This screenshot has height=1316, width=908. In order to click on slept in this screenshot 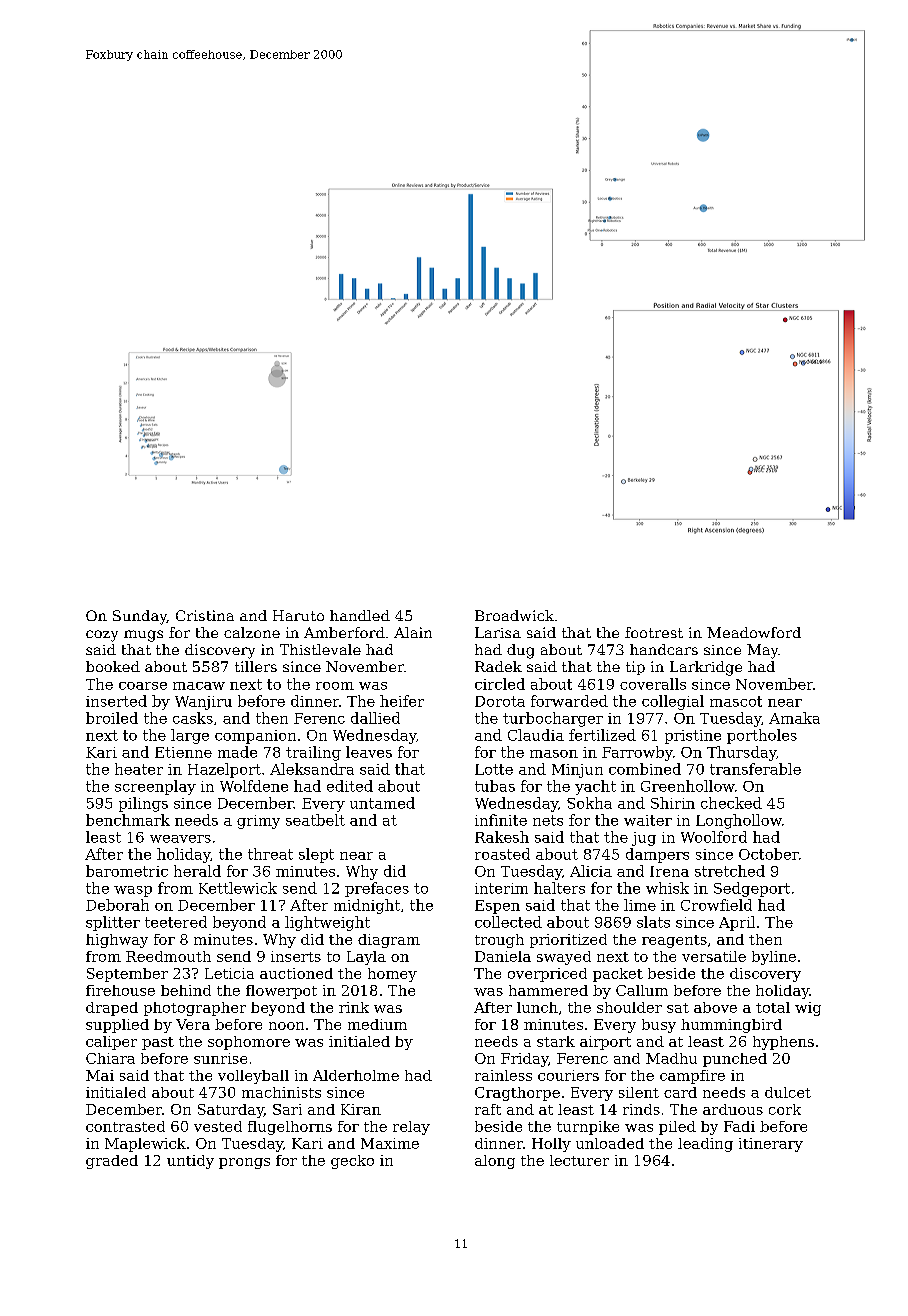, I will do `click(316, 855)`.
